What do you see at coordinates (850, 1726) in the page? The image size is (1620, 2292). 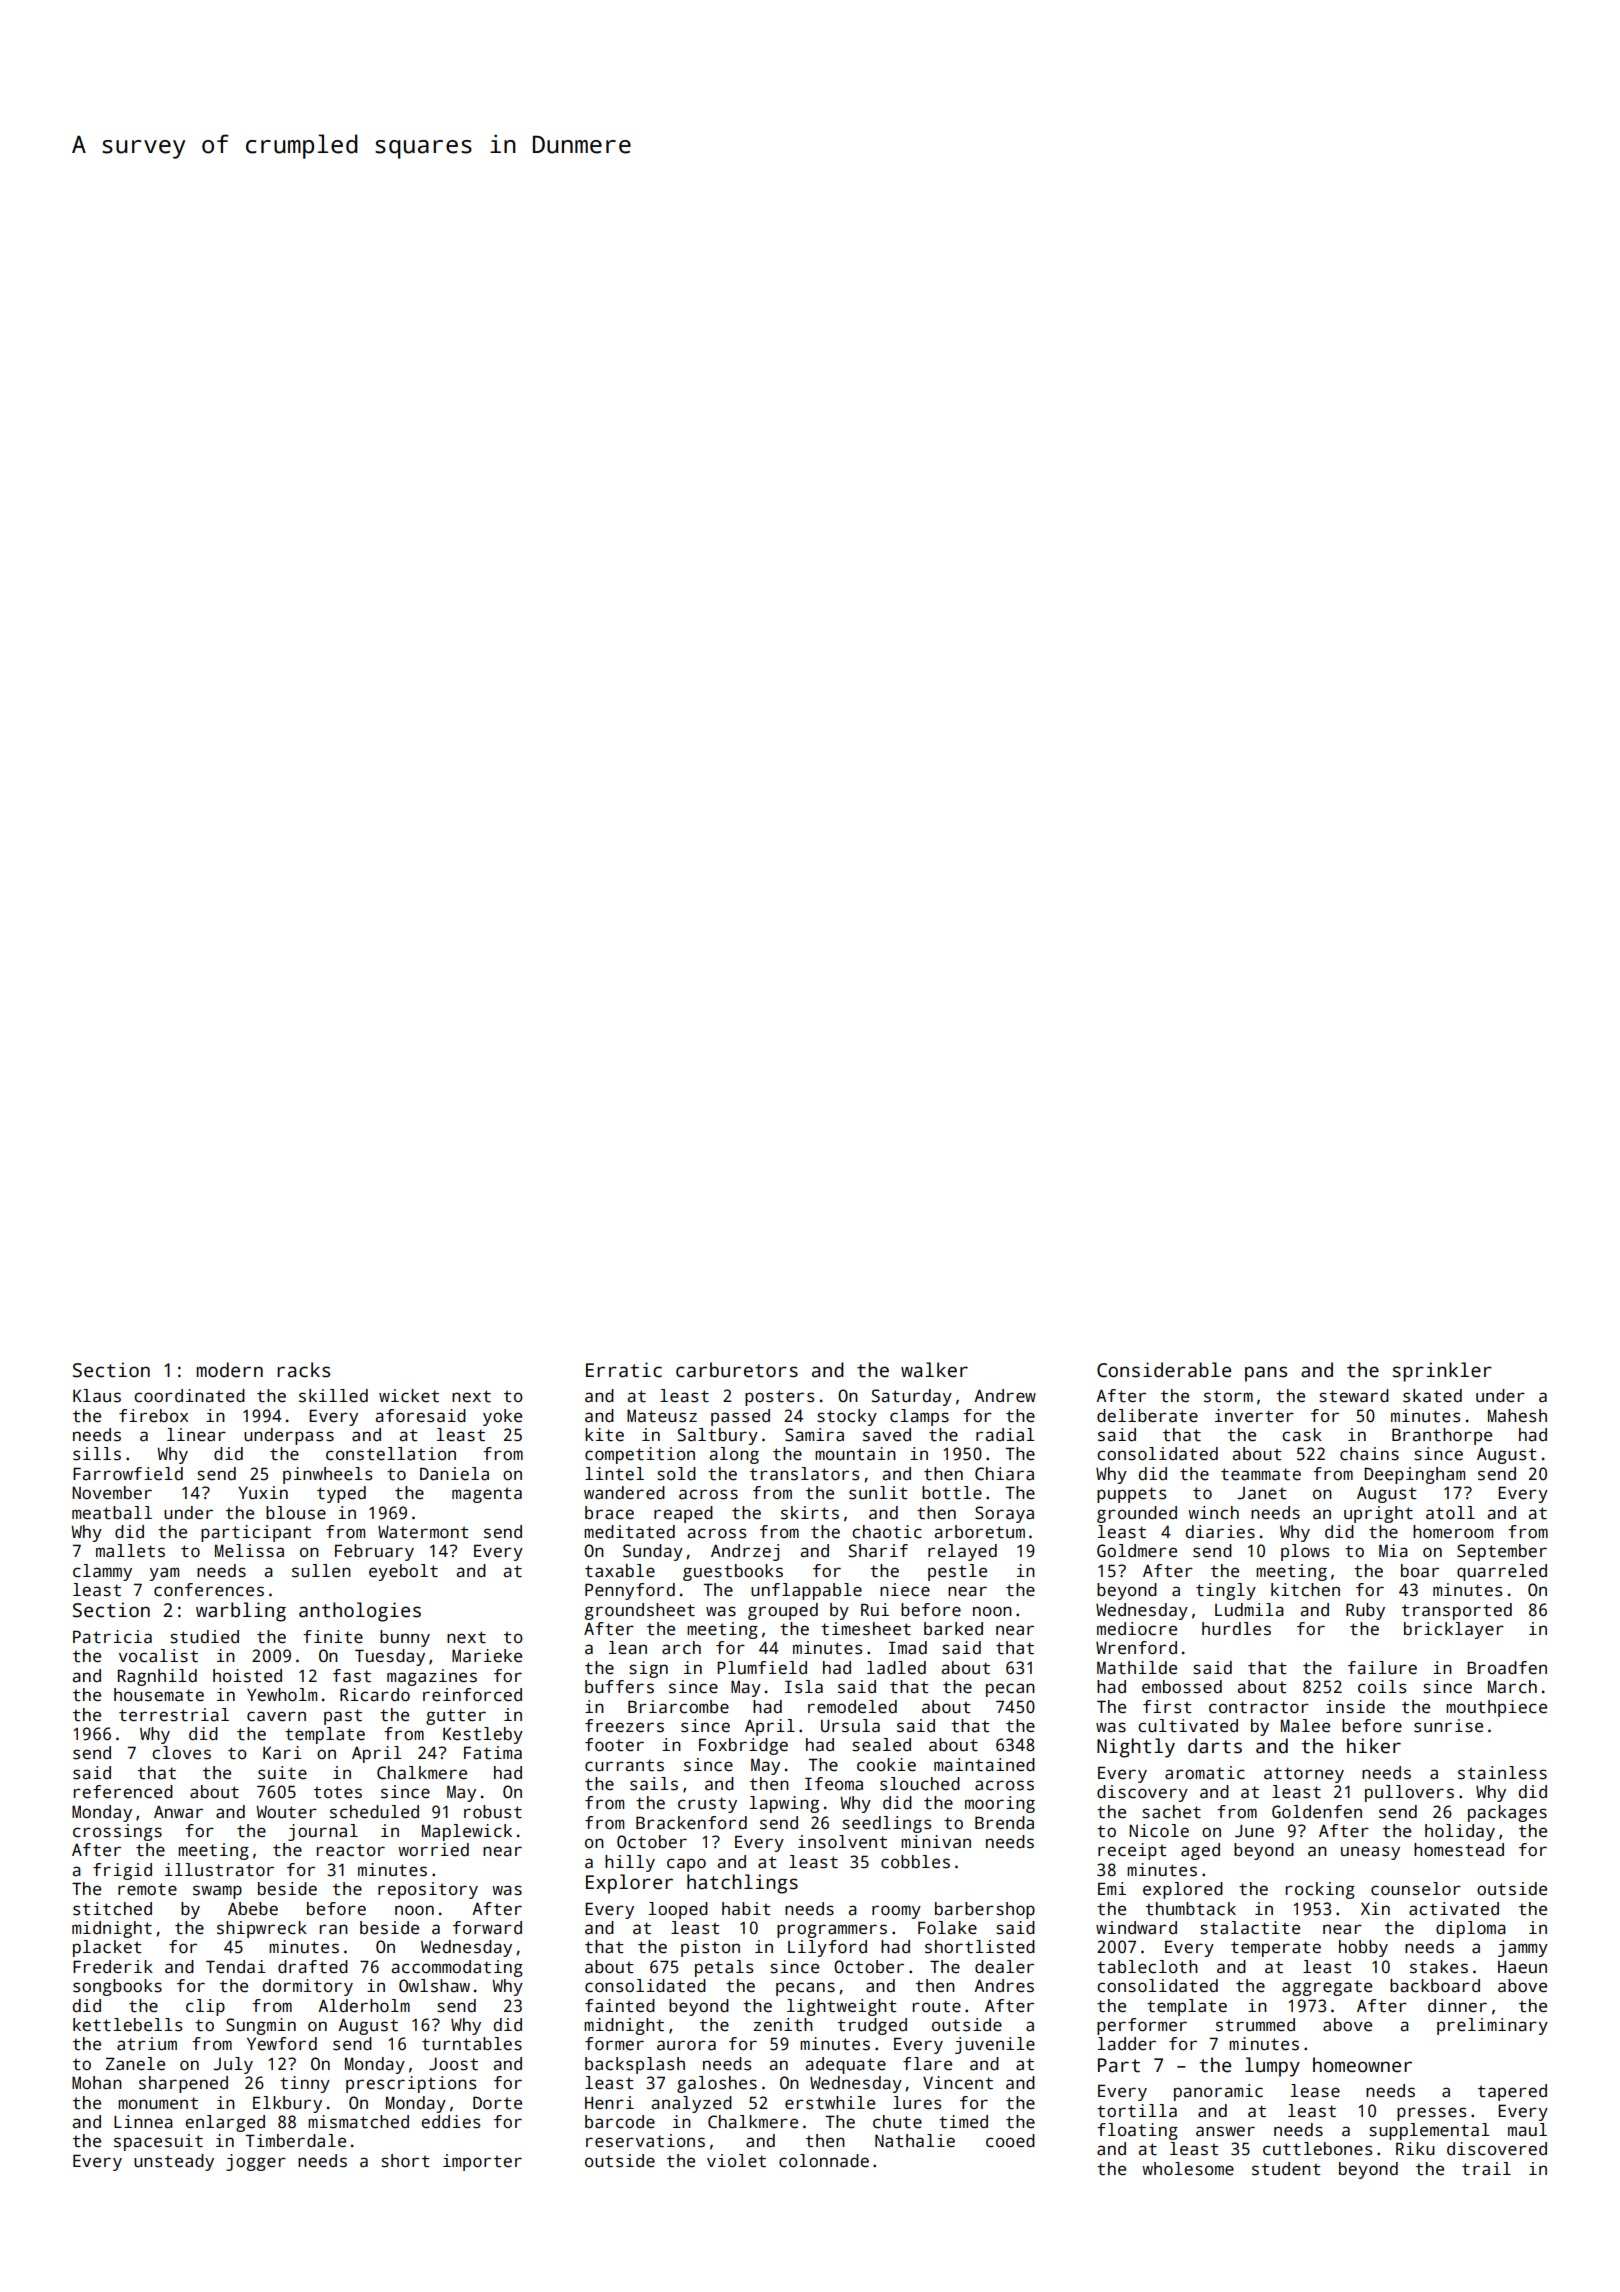 I see `Ursula` at bounding box center [850, 1726].
